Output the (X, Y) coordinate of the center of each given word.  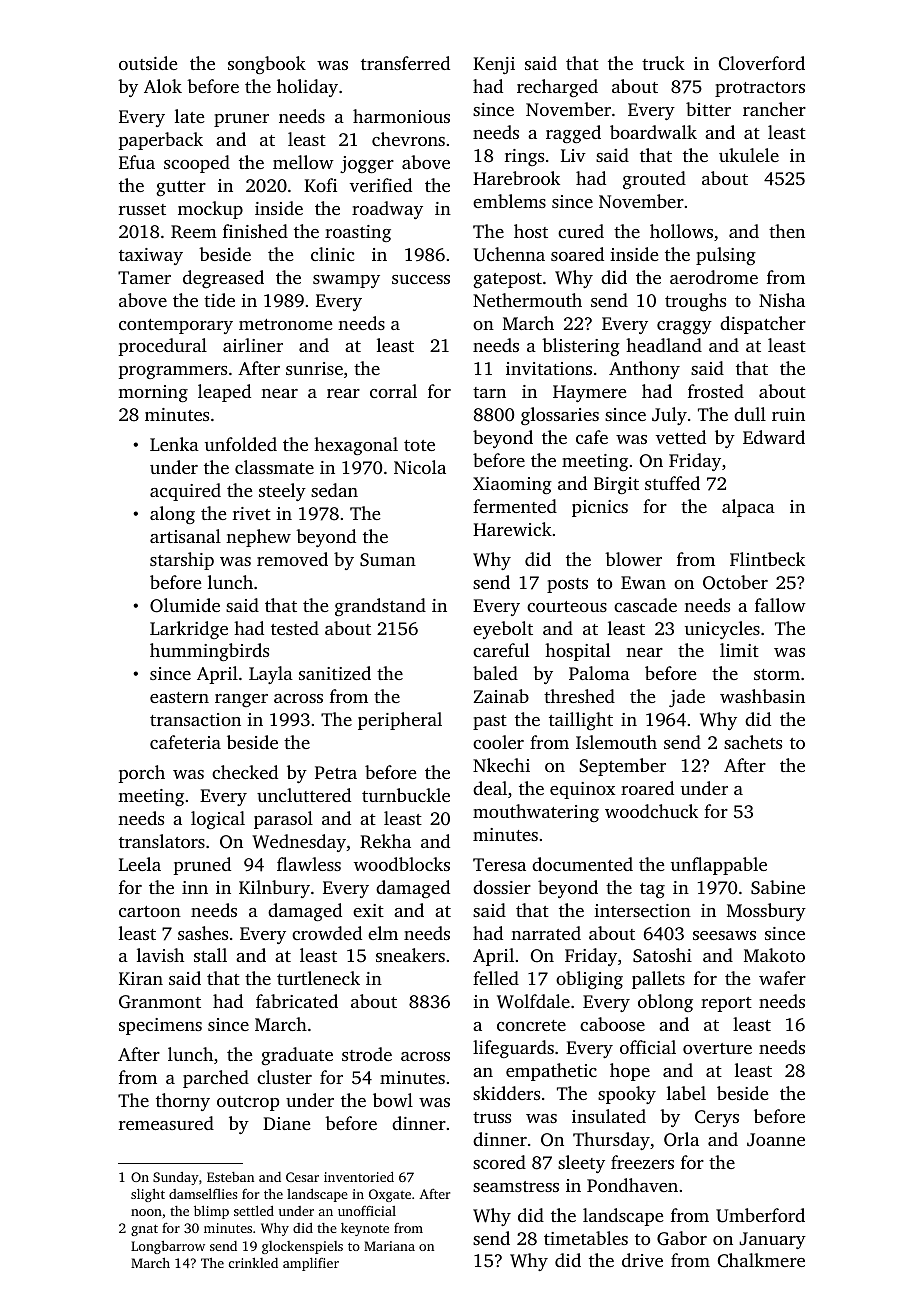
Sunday (176, 1178)
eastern (179, 697)
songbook (267, 65)
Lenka (174, 444)
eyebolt (503, 630)
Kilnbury (274, 889)
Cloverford (762, 63)
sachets (753, 742)
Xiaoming (512, 485)
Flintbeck (767, 559)
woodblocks (402, 864)
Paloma (599, 673)
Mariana (389, 1246)
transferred (405, 63)
